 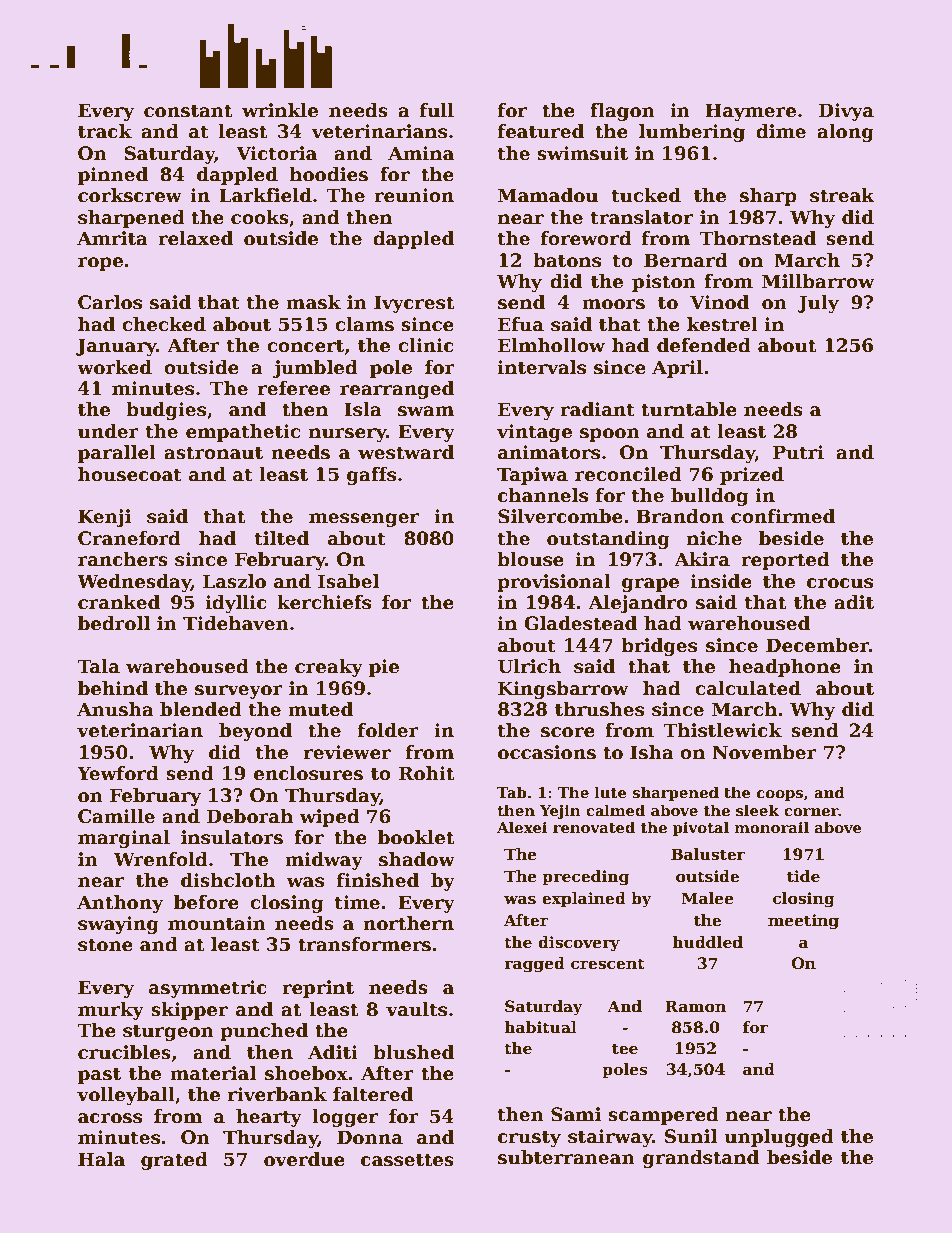 I want to click on Divya, so click(x=846, y=112).
